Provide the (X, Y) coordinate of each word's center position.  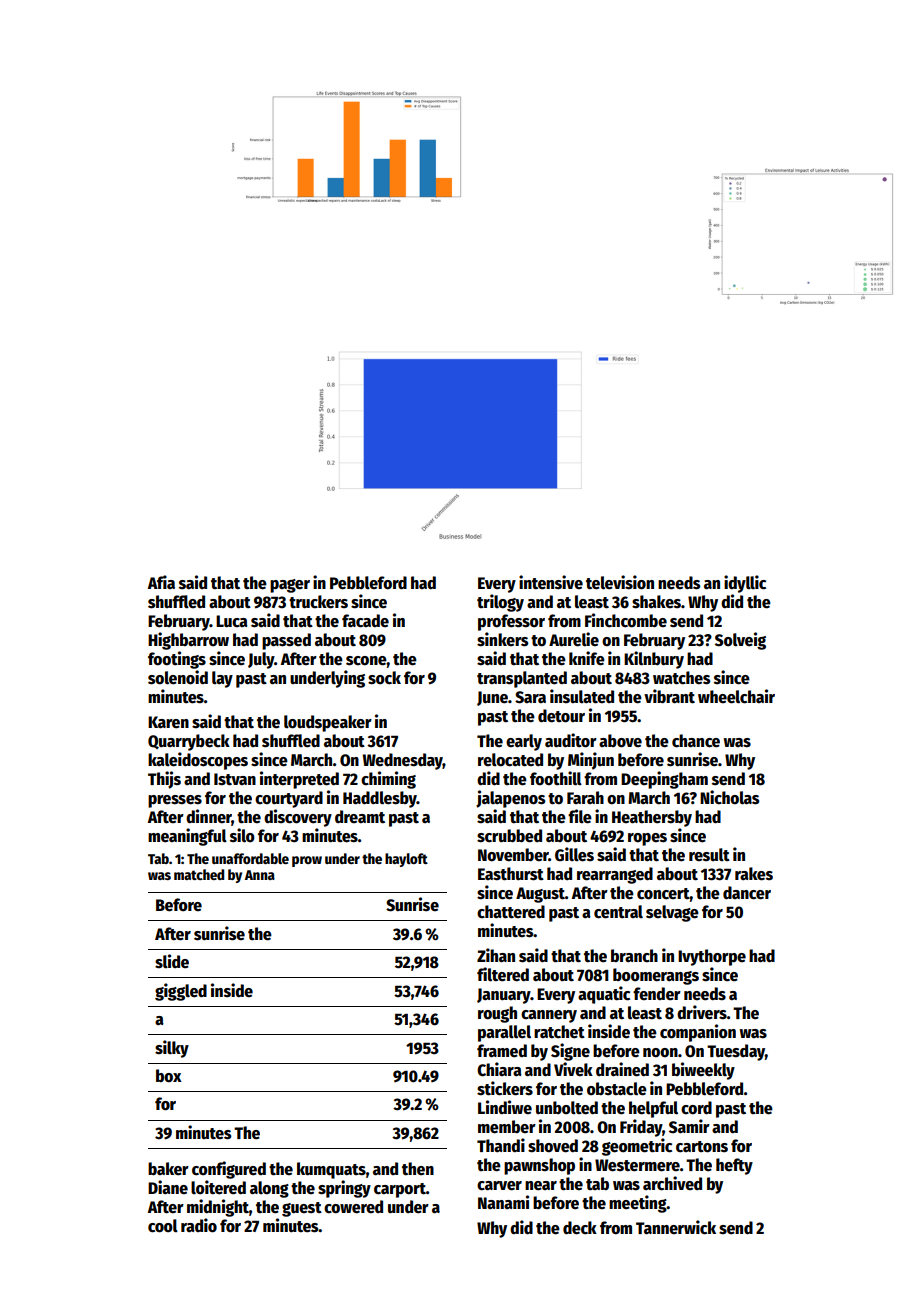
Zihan (496, 955)
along (269, 1189)
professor (511, 622)
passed (286, 641)
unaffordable (250, 858)
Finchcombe (626, 620)
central (618, 912)
